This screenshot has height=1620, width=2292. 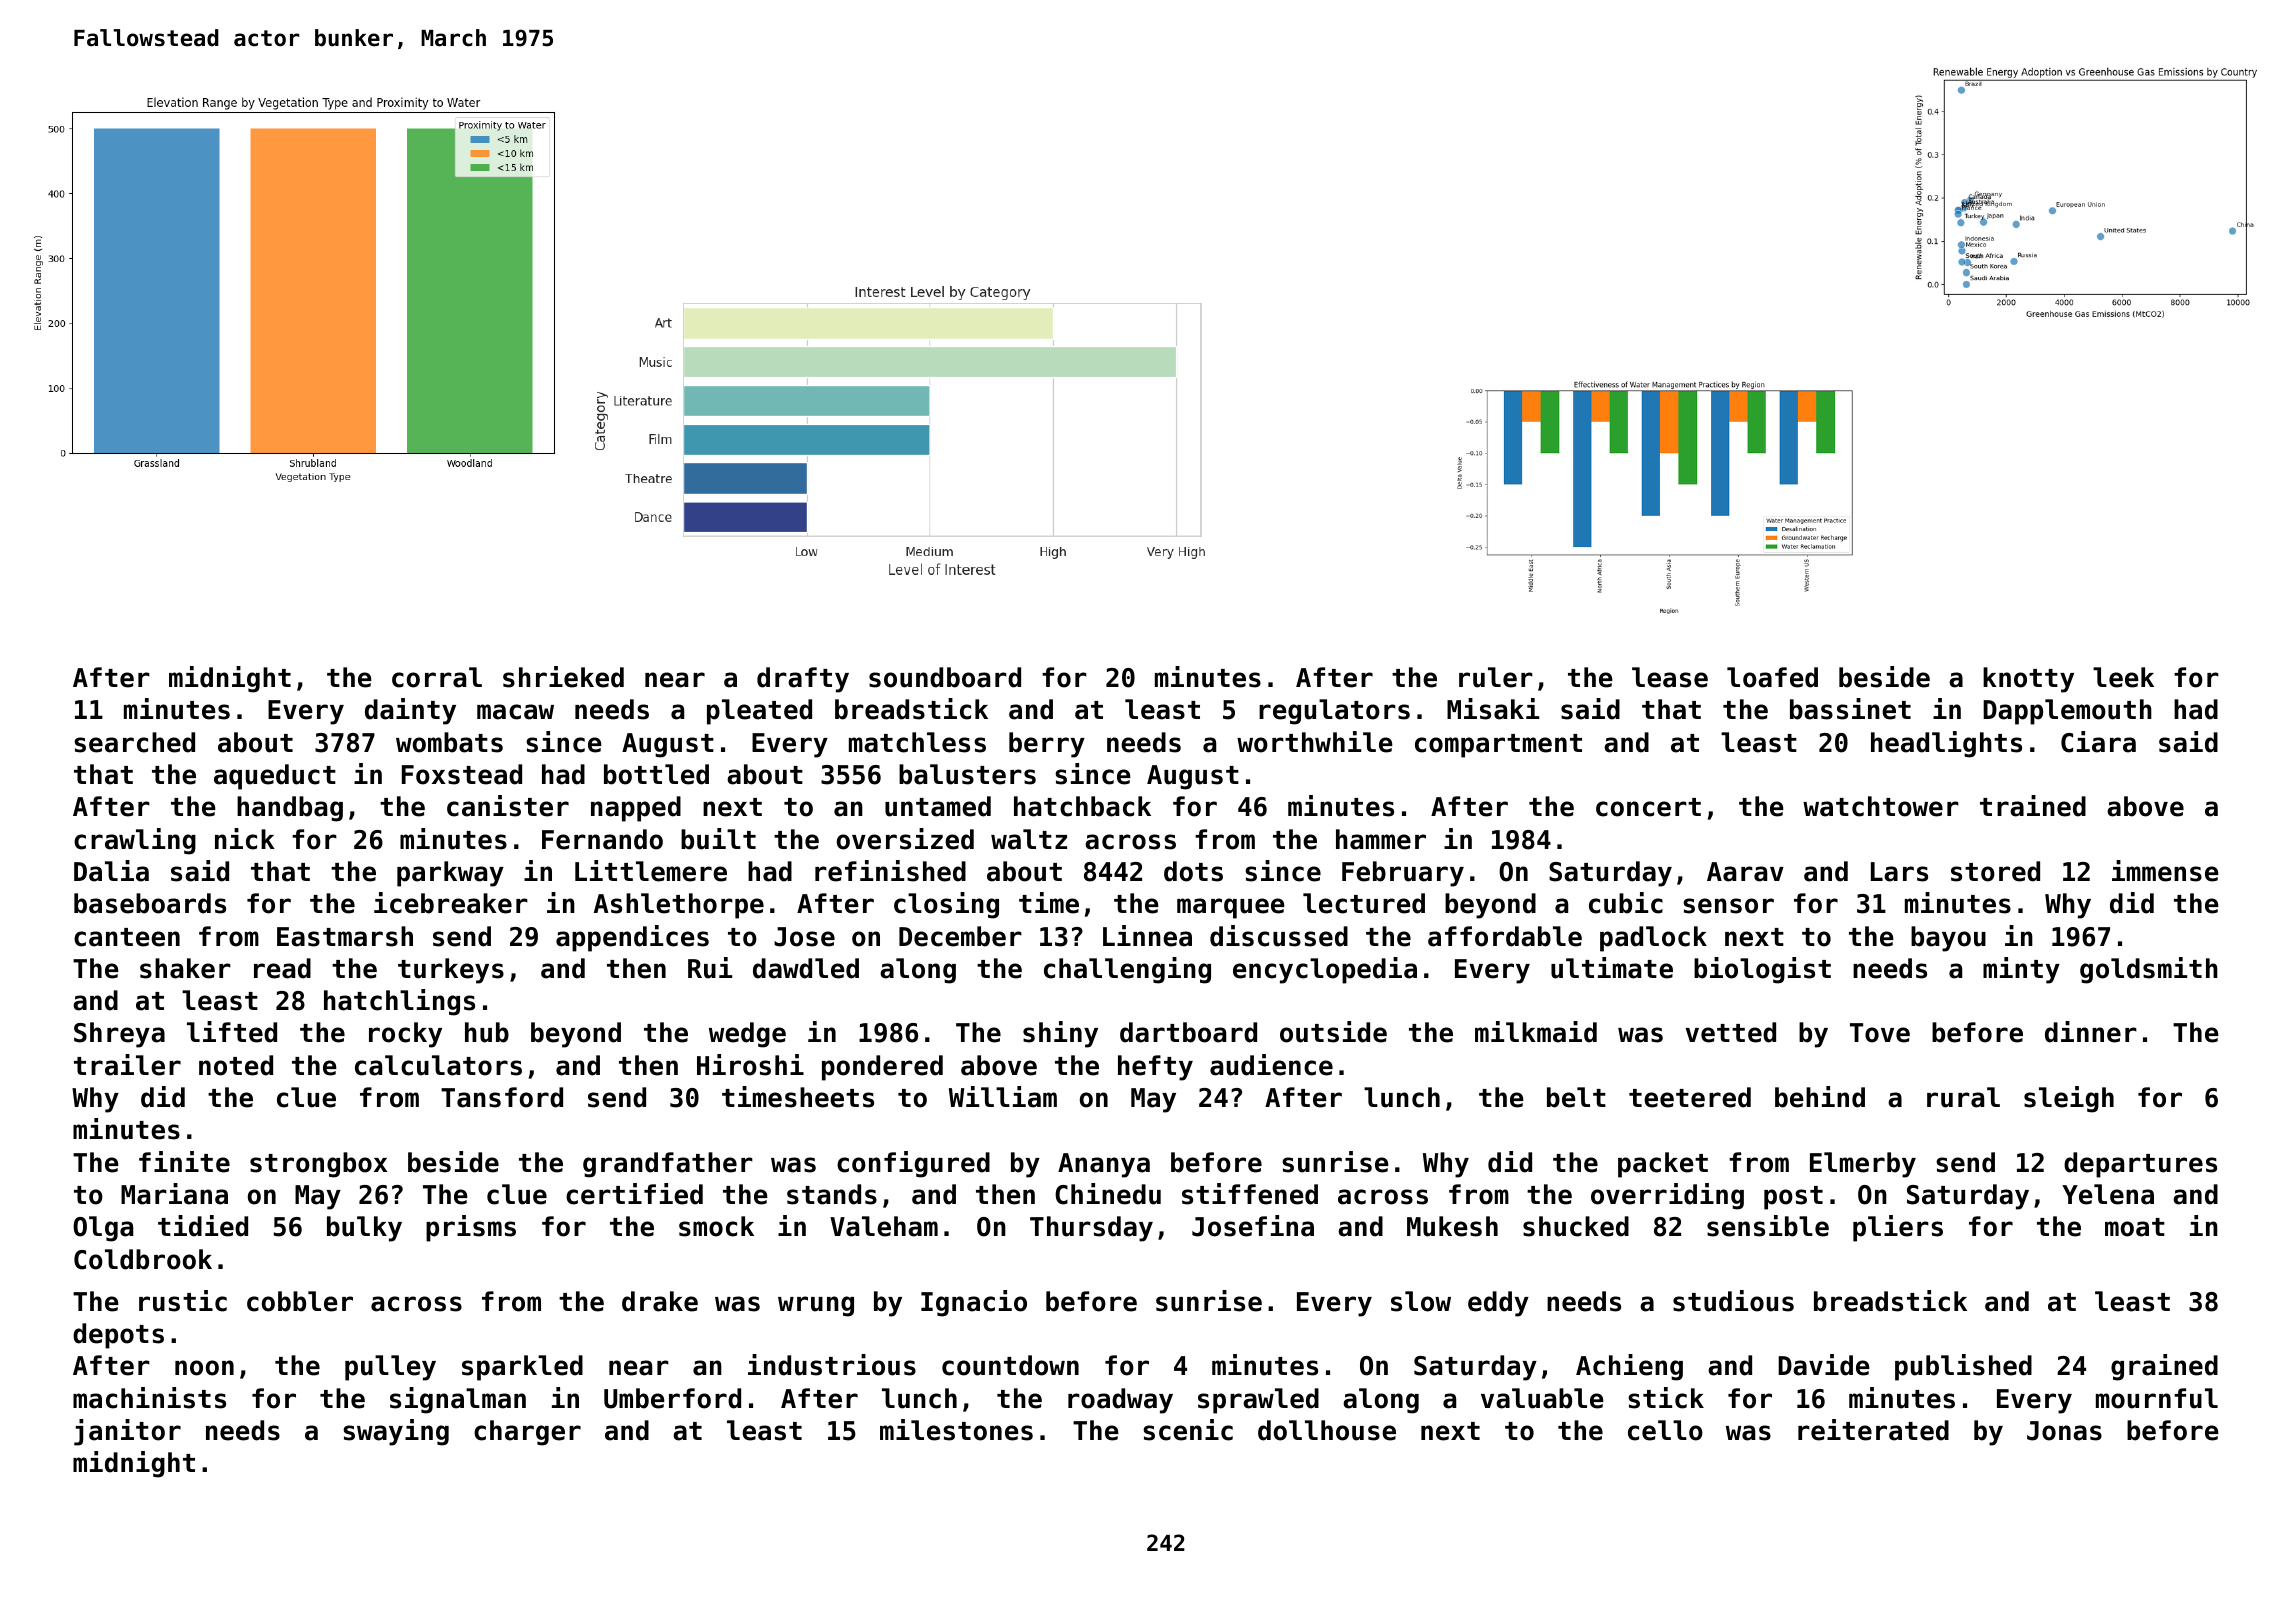 I want to click on cubic, so click(x=1626, y=903).
